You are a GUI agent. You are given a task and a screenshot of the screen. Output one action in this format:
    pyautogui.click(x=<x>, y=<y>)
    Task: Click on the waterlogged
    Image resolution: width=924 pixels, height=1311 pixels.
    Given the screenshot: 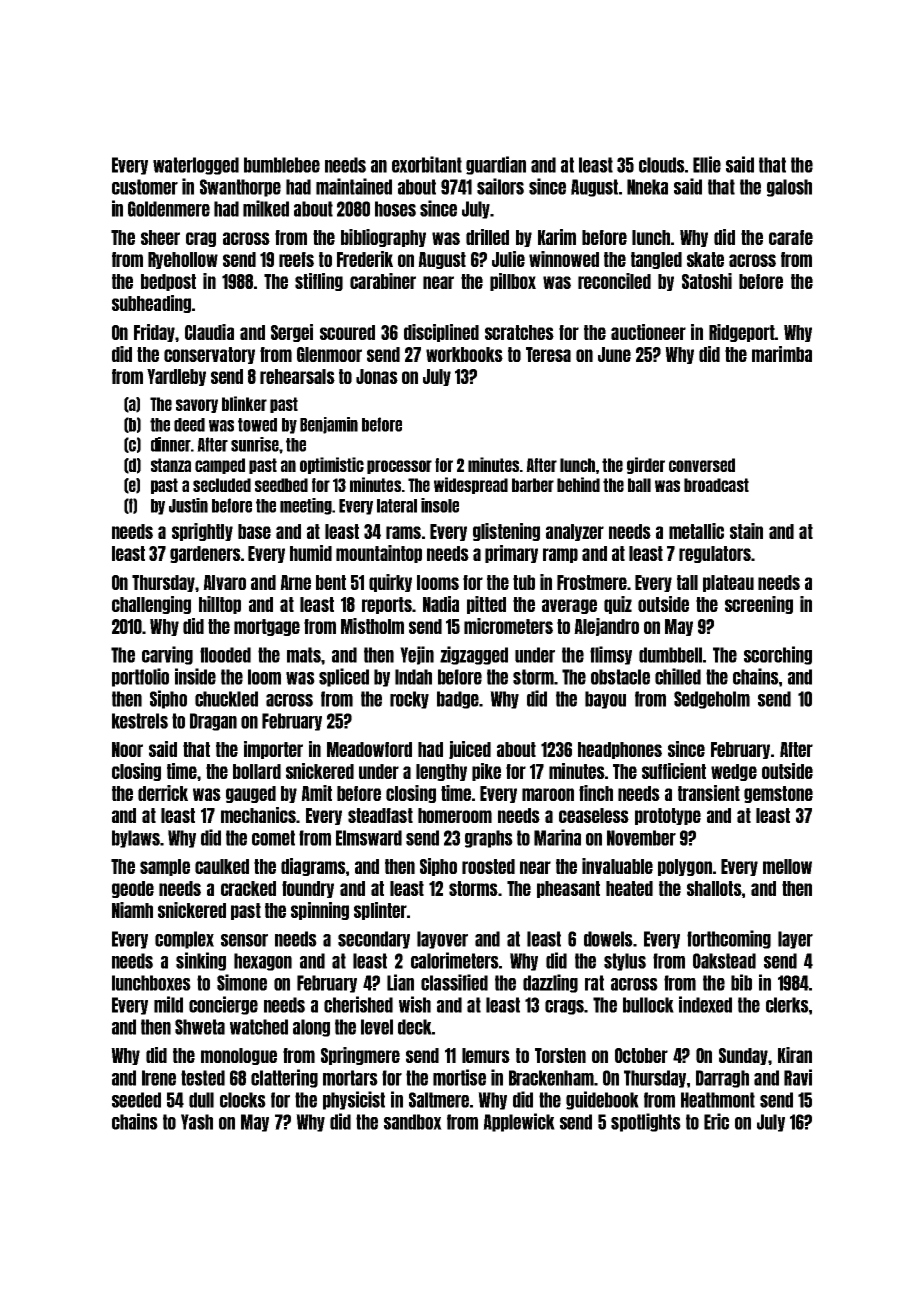 What is the action you would take?
    pyautogui.click(x=196, y=166)
